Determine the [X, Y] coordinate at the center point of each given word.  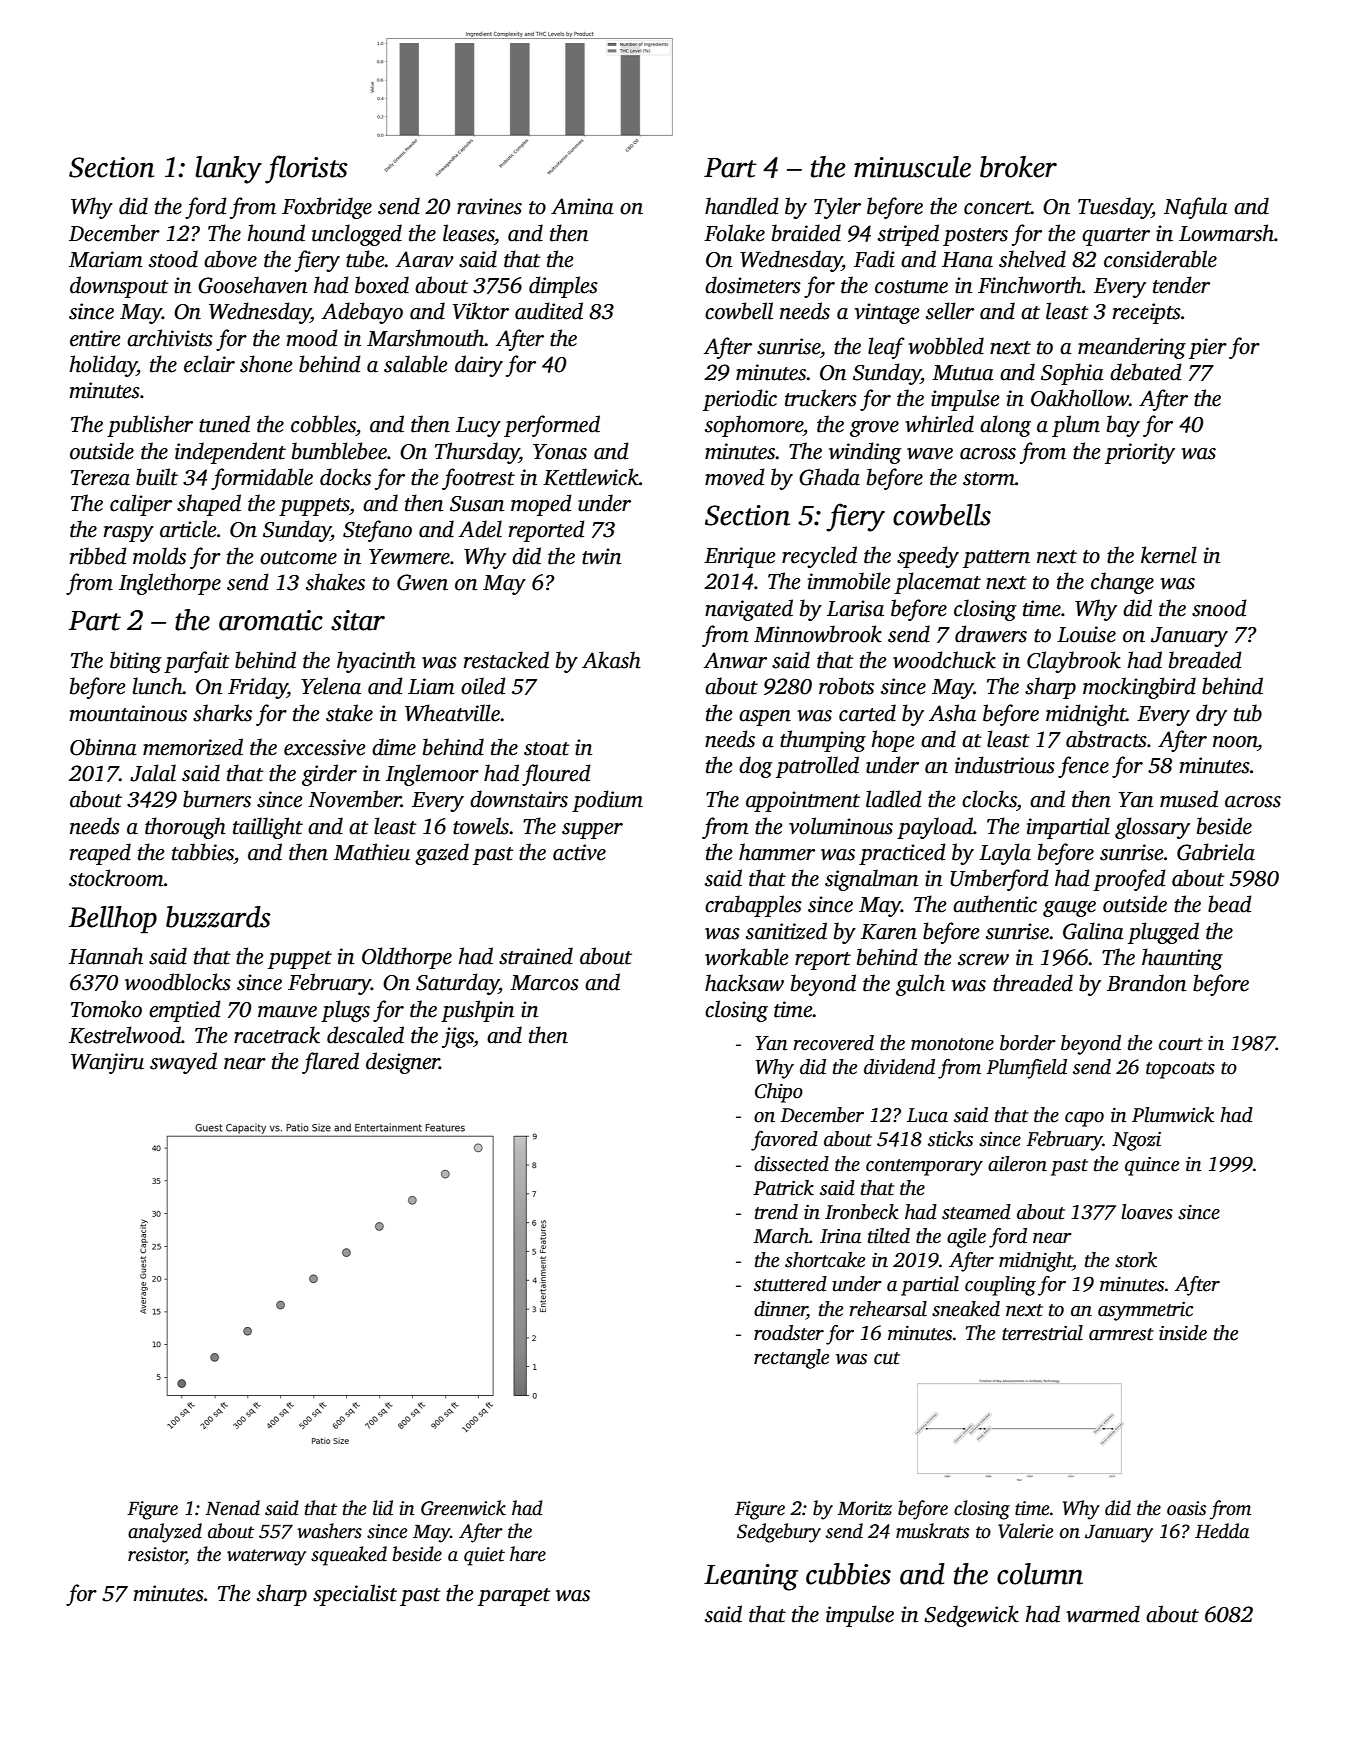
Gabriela [1216, 852]
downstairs [519, 799]
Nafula [1196, 208]
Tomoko [106, 1009]
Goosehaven [252, 285]
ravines [489, 206]
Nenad [232, 1508]
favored [784, 1141]
